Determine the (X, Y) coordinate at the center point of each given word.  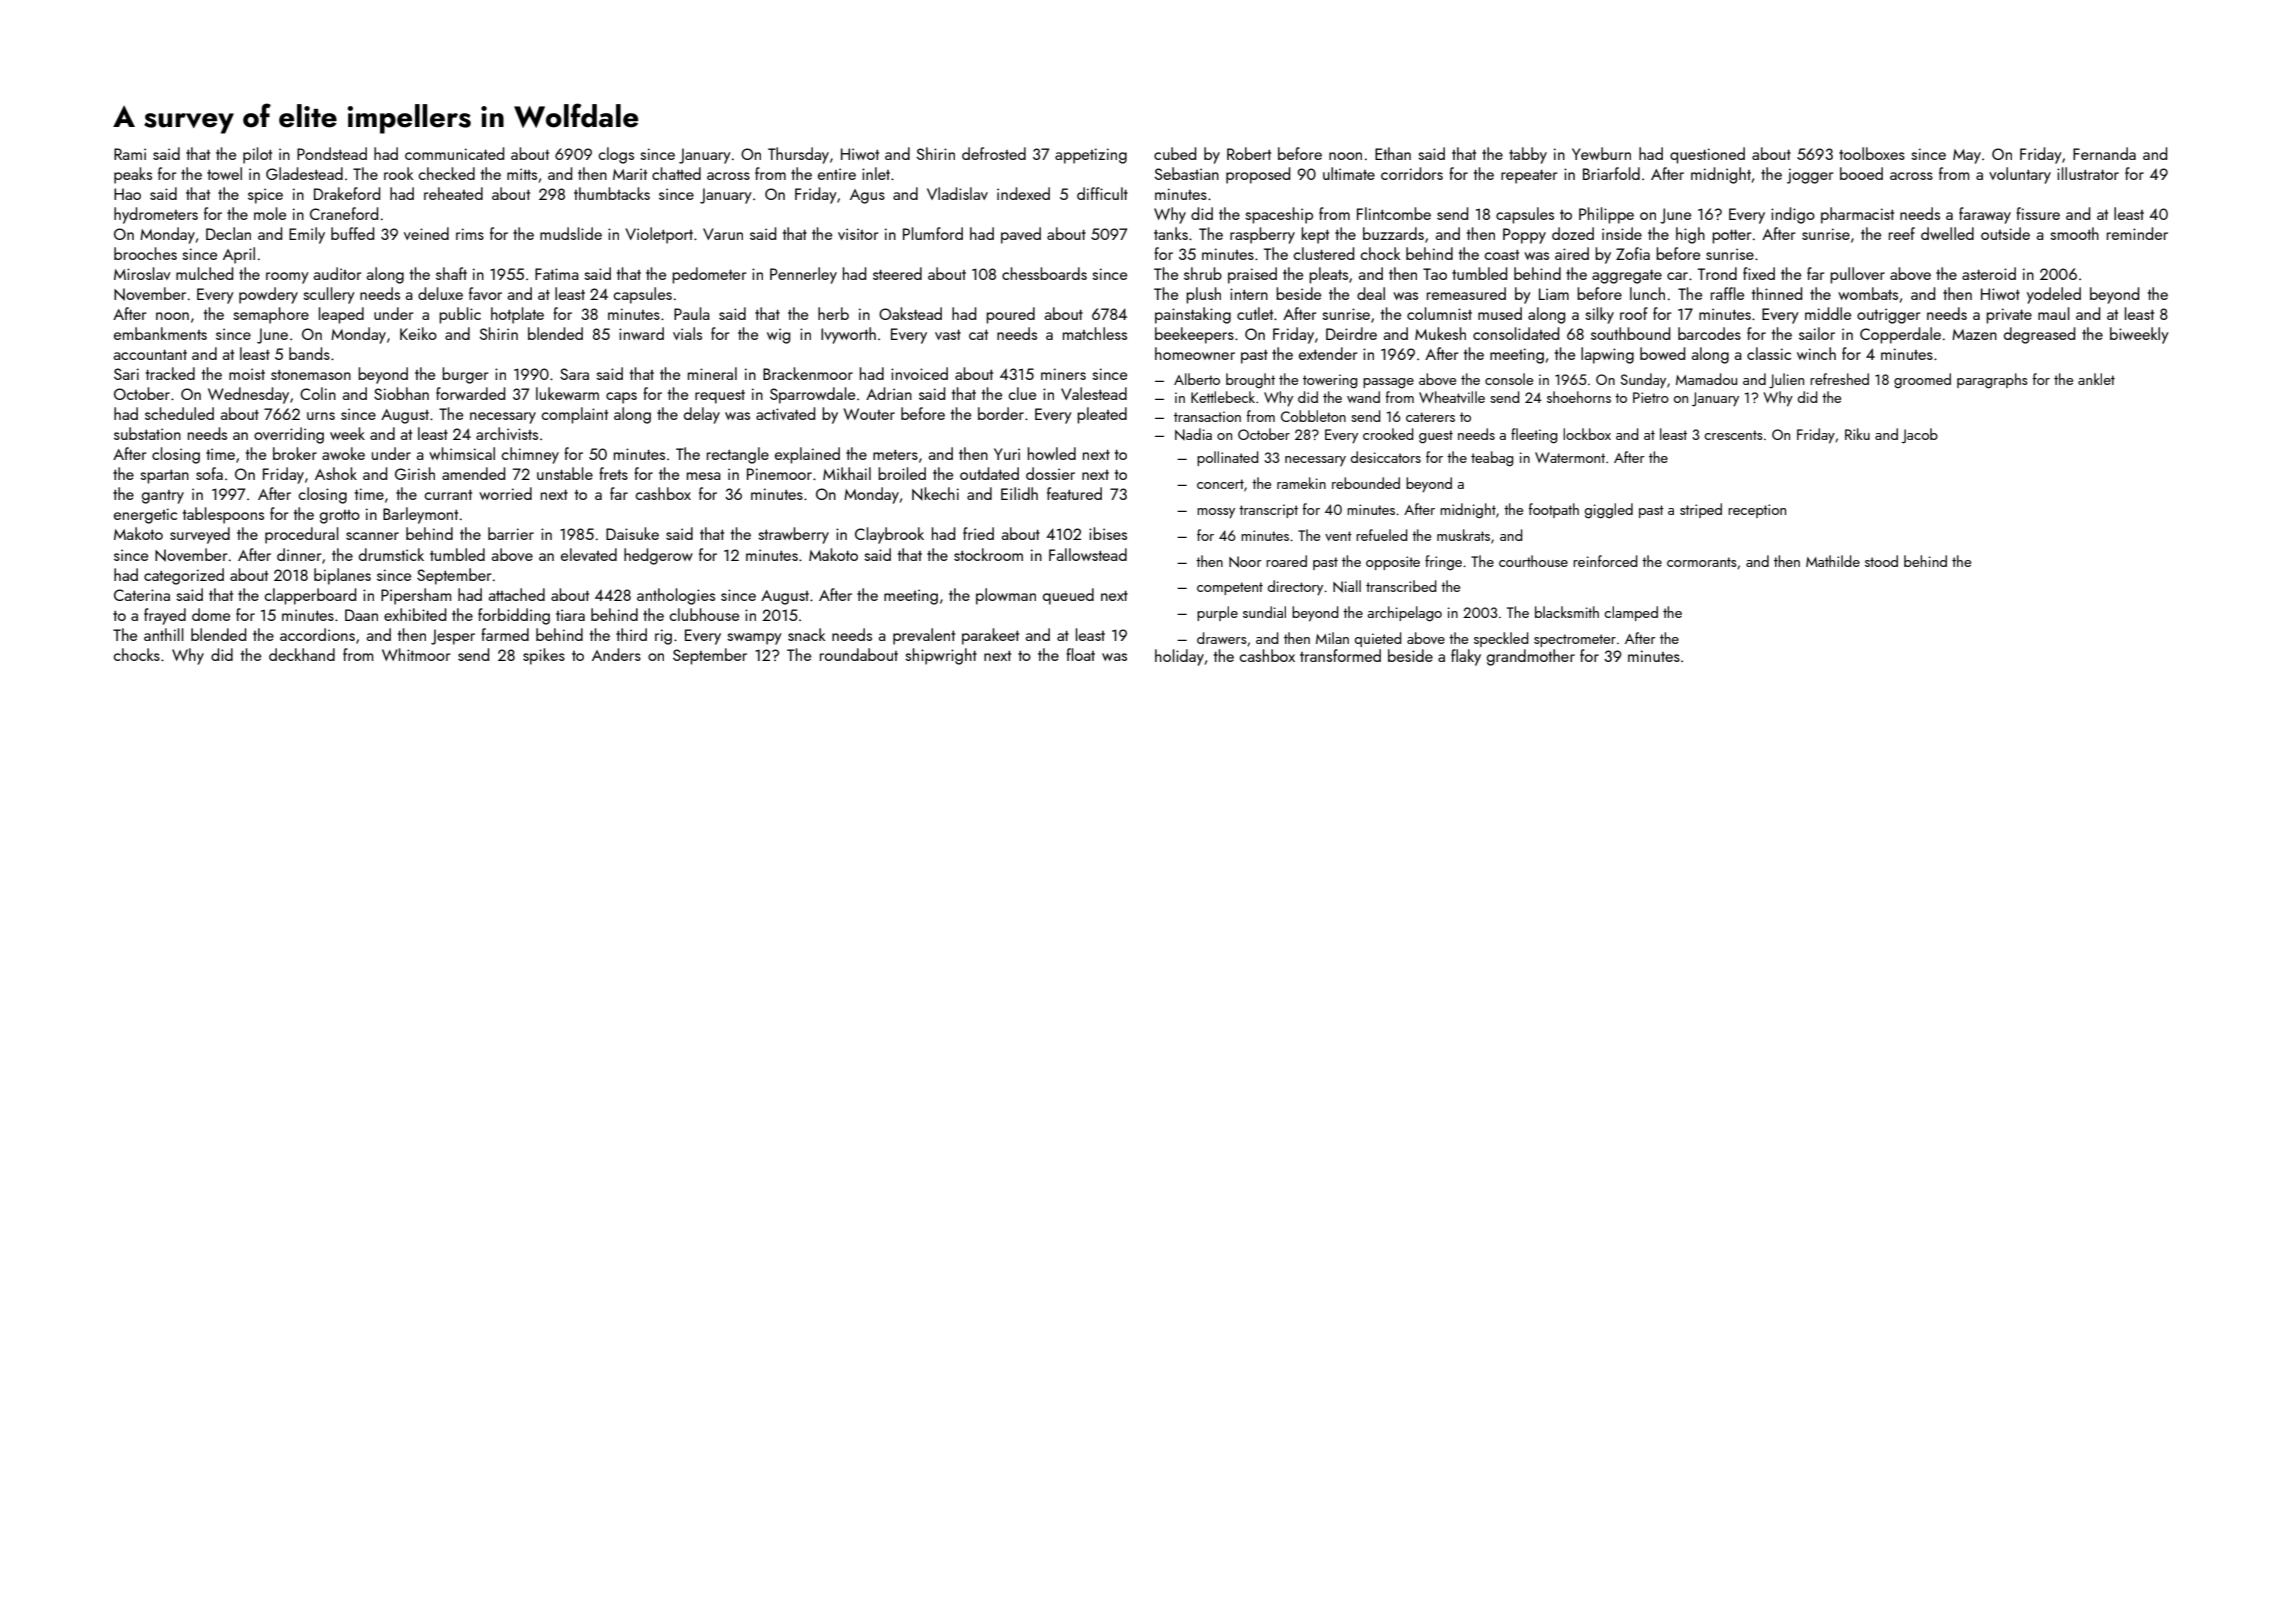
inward (641, 333)
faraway (1985, 215)
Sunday (1643, 380)
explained (807, 455)
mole (270, 213)
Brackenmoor (808, 373)
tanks (1171, 233)
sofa (209, 473)
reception (1757, 511)
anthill (164, 634)
